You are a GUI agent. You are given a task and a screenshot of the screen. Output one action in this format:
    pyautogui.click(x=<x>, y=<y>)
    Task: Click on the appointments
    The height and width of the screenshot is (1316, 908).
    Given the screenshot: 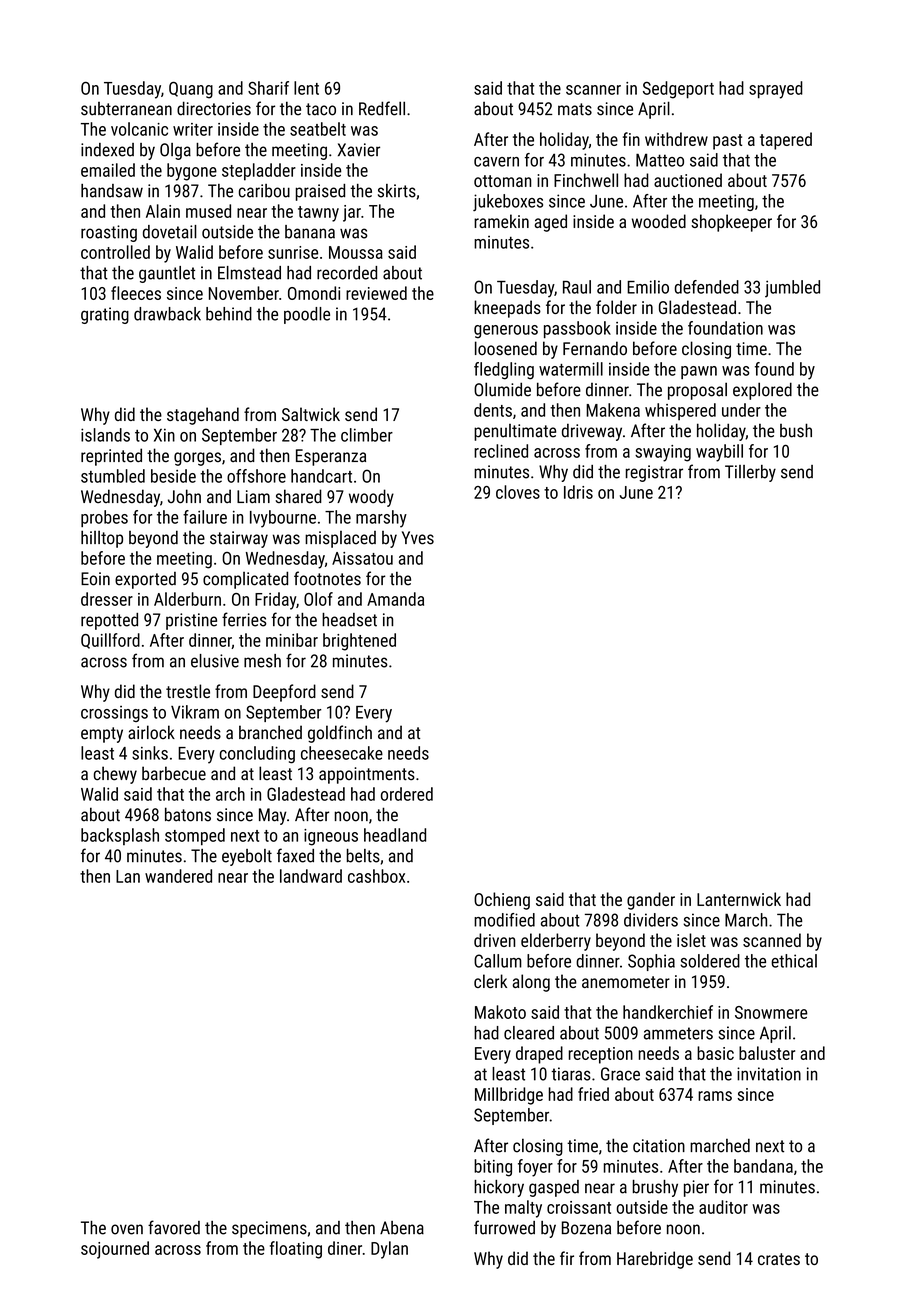 What is the action you would take?
    pyautogui.click(x=367, y=775)
